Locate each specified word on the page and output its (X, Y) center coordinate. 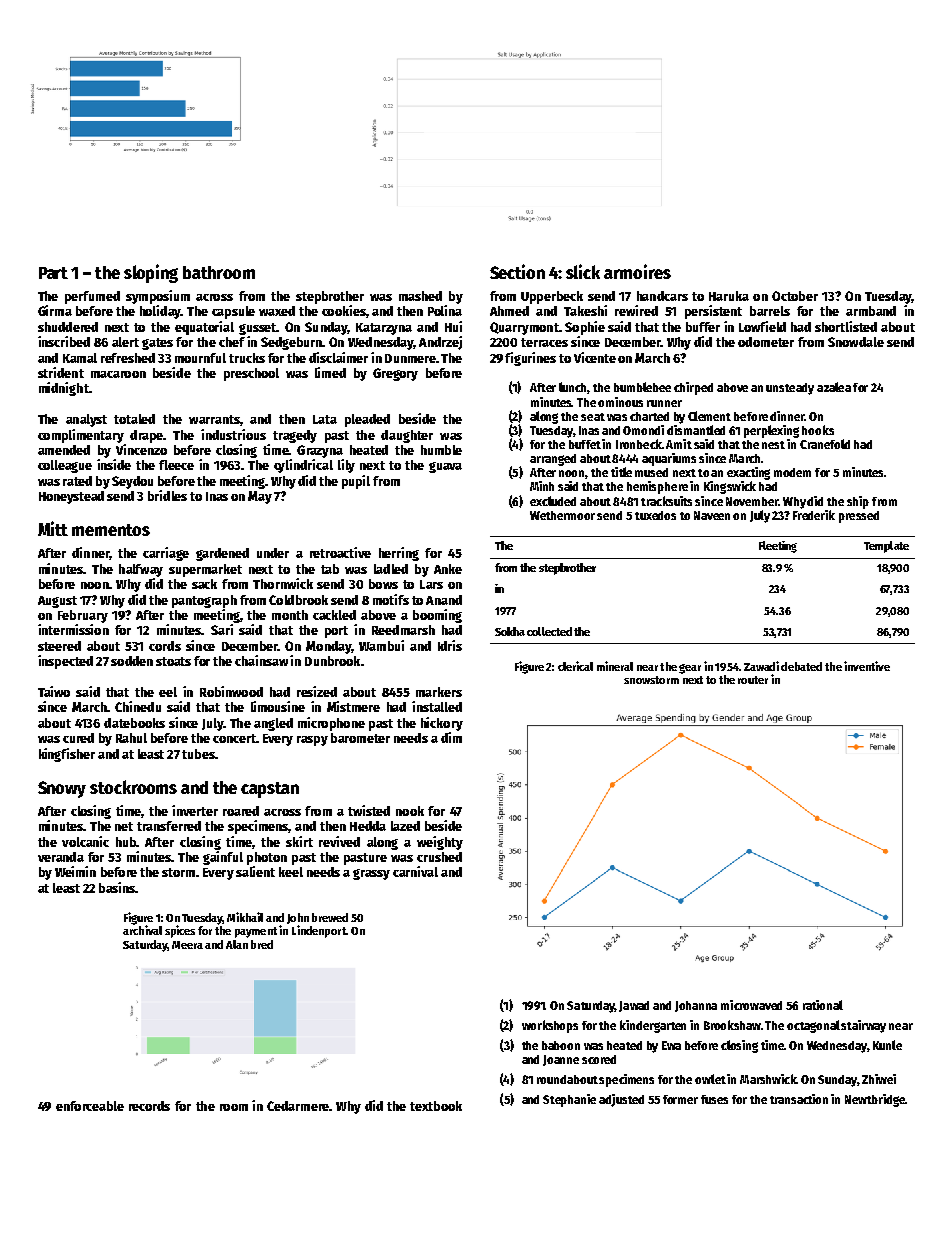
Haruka (729, 296)
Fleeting (778, 547)
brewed (330, 917)
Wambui (381, 645)
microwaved (751, 1005)
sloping (151, 273)
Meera (187, 945)
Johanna (696, 1006)
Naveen (712, 515)
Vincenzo (141, 449)
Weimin (75, 871)
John (298, 918)
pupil (356, 482)
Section (517, 271)
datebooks (134, 723)
